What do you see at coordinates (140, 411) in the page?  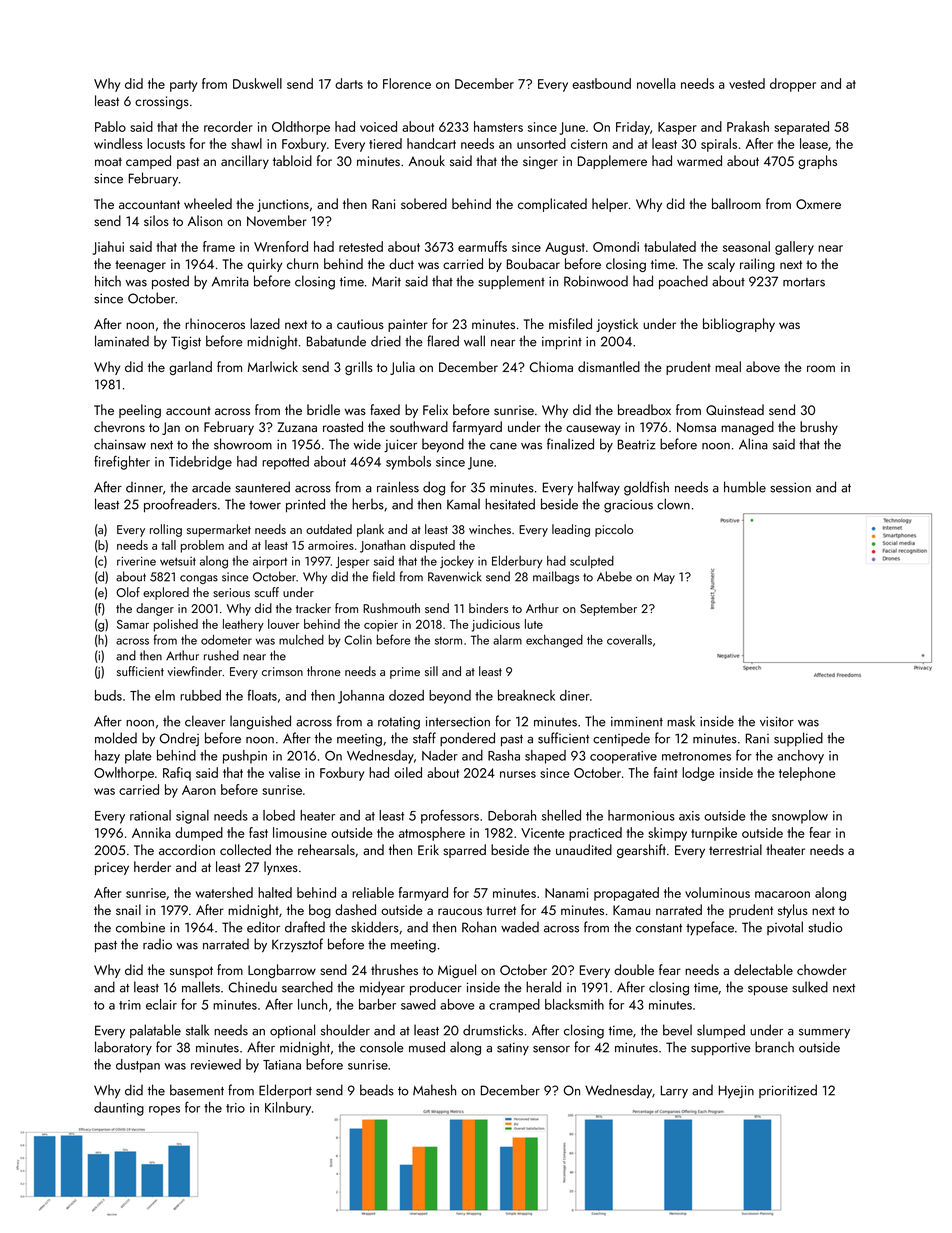 I see `peeling` at bounding box center [140, 411].
